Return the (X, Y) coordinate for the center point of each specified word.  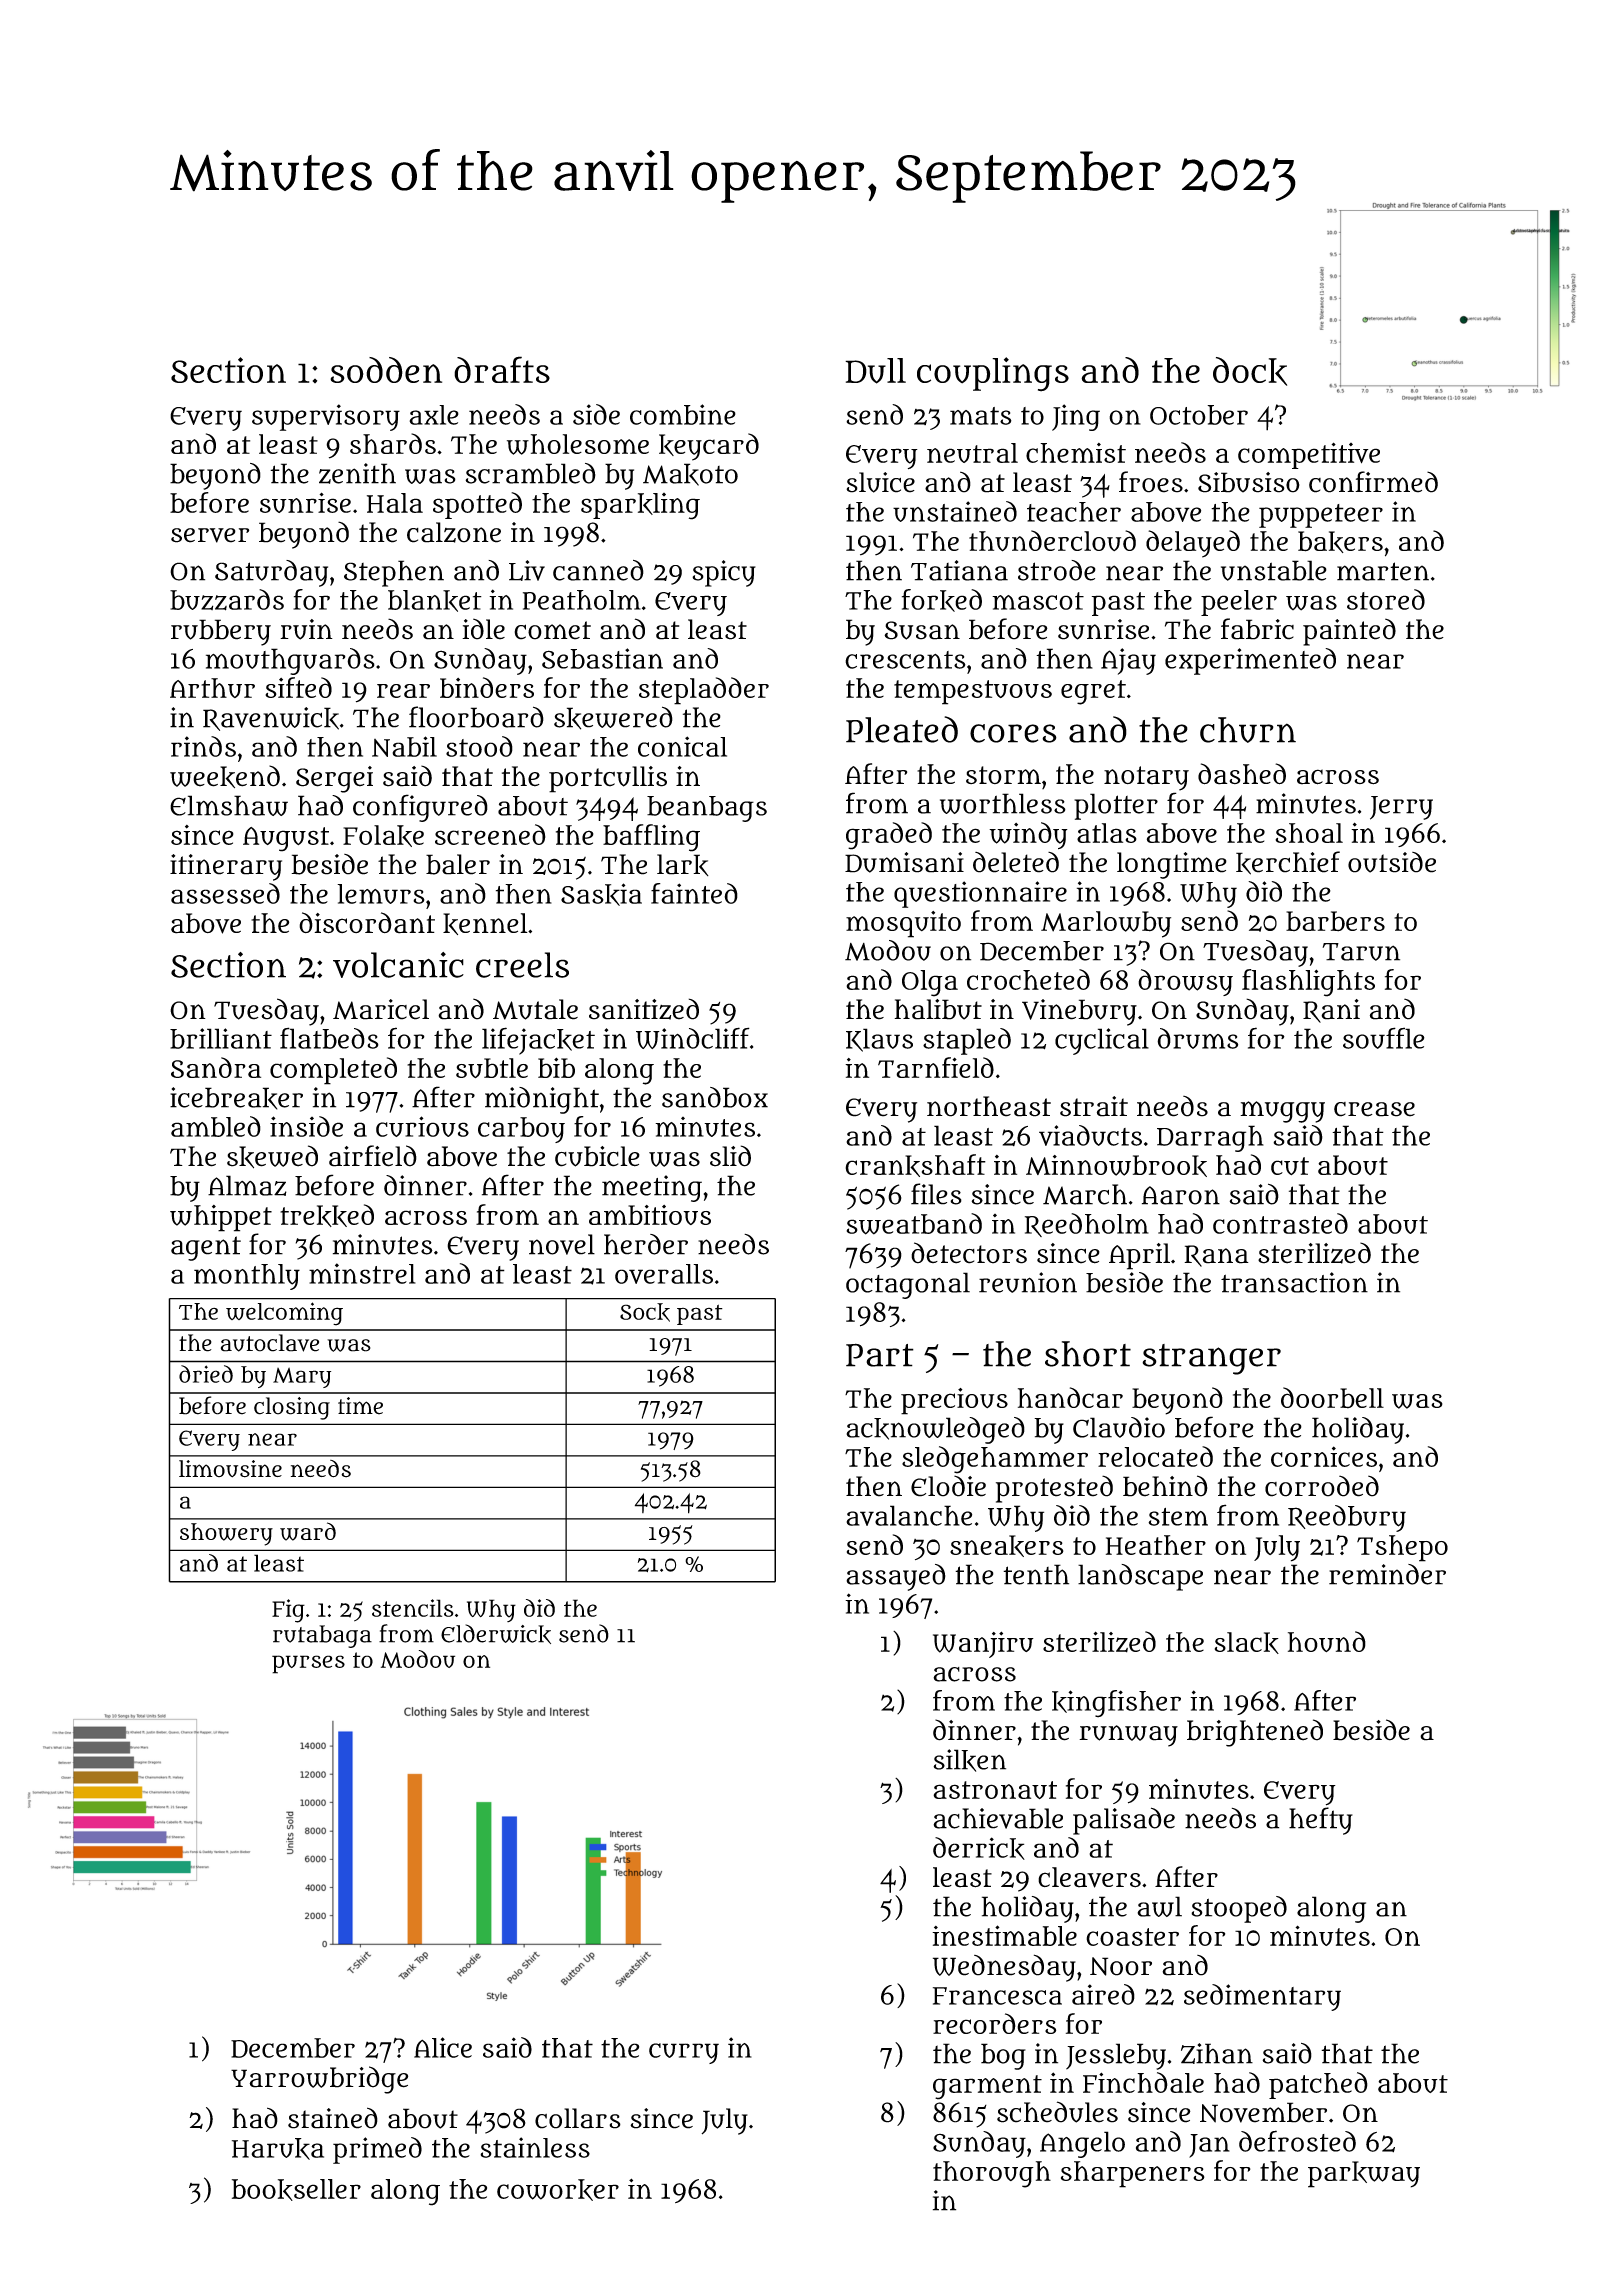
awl (1159, 1906)
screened (490, 834)
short (1088, 1354)
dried (206, 1374)
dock (1250, 371)
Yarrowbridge (319, 2080)
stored (1386, 599)
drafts (502, 369)
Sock (645, 1312)
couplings (993, 374)
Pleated (902, 729)
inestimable (1004, 1935)
